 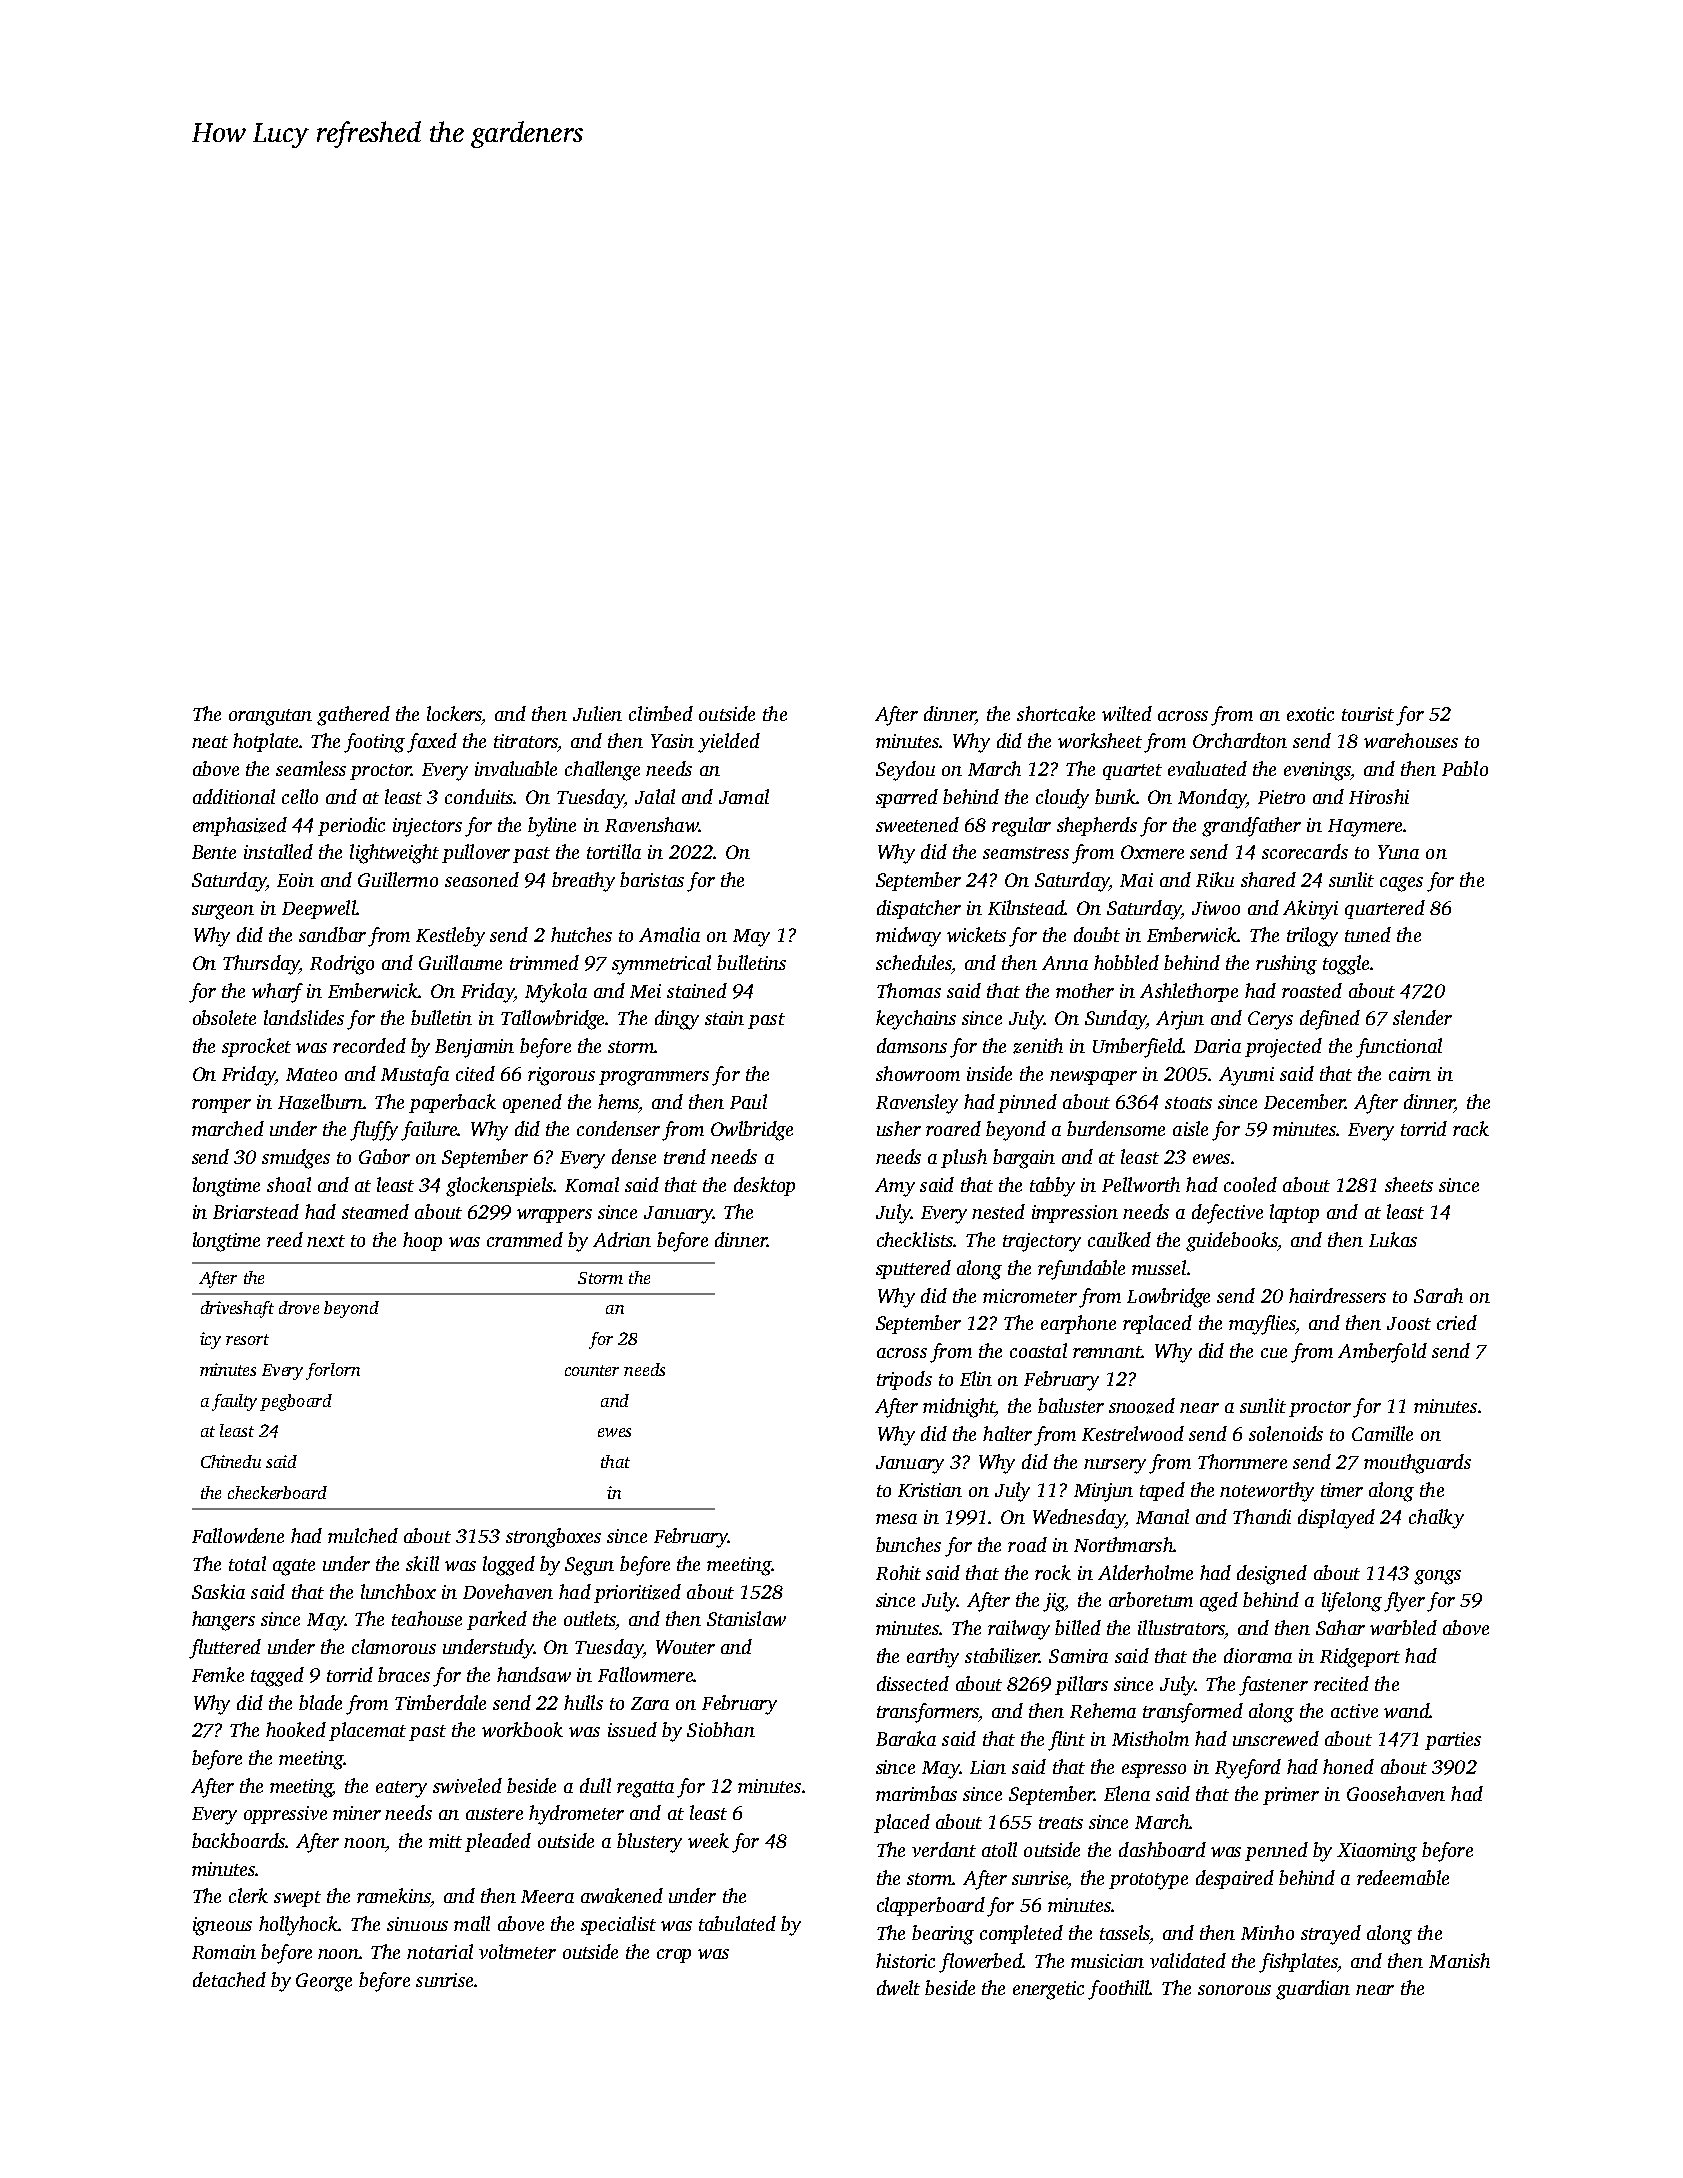 What do you see at coordinates (1240, 740) in the screenshot?
I see `Orchardton` at bounding box center [1240, 740].
